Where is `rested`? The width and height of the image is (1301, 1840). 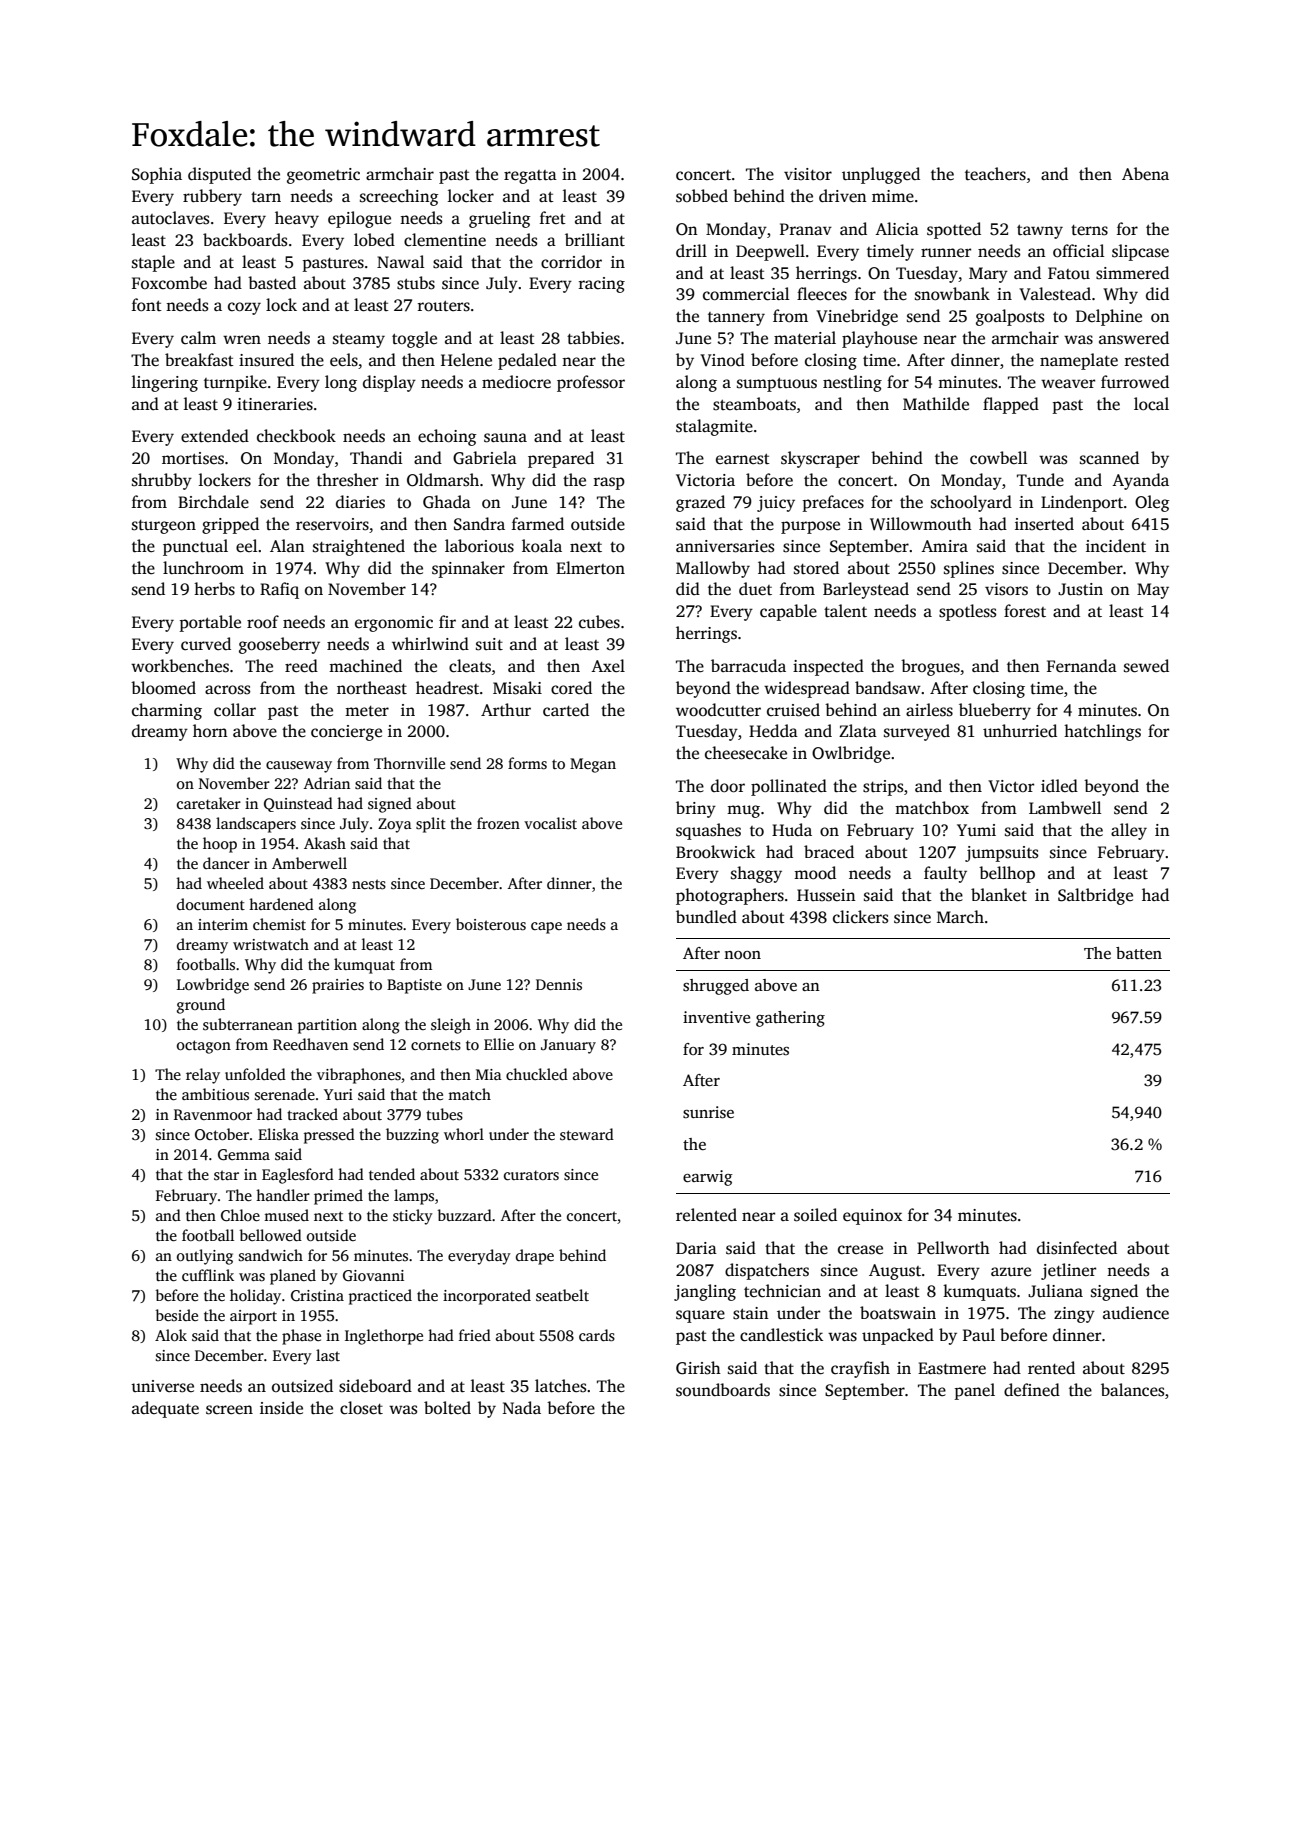
rested is located at coordinates (1147, 360).
